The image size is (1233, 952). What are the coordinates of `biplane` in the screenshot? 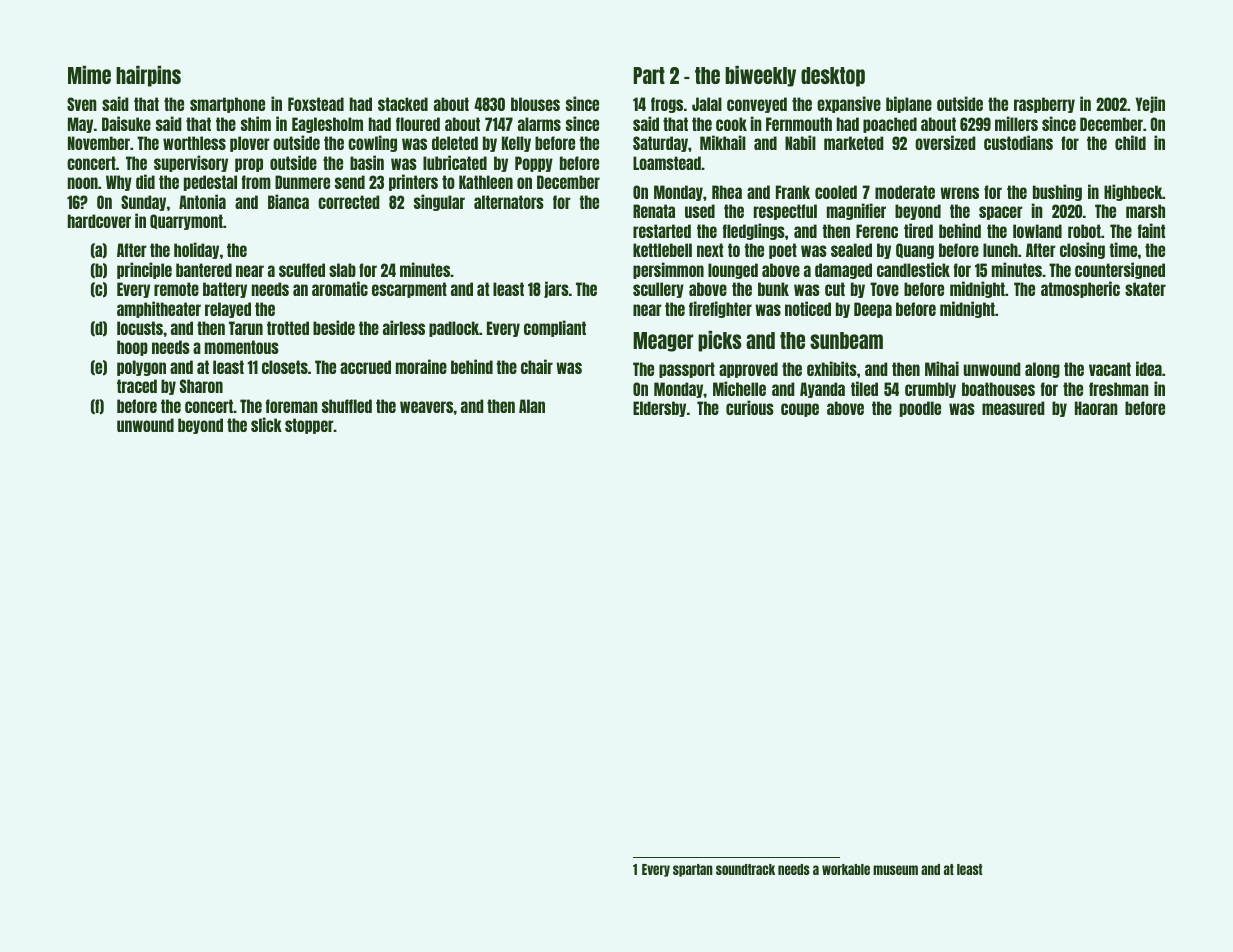 It's located at (909, 104).
